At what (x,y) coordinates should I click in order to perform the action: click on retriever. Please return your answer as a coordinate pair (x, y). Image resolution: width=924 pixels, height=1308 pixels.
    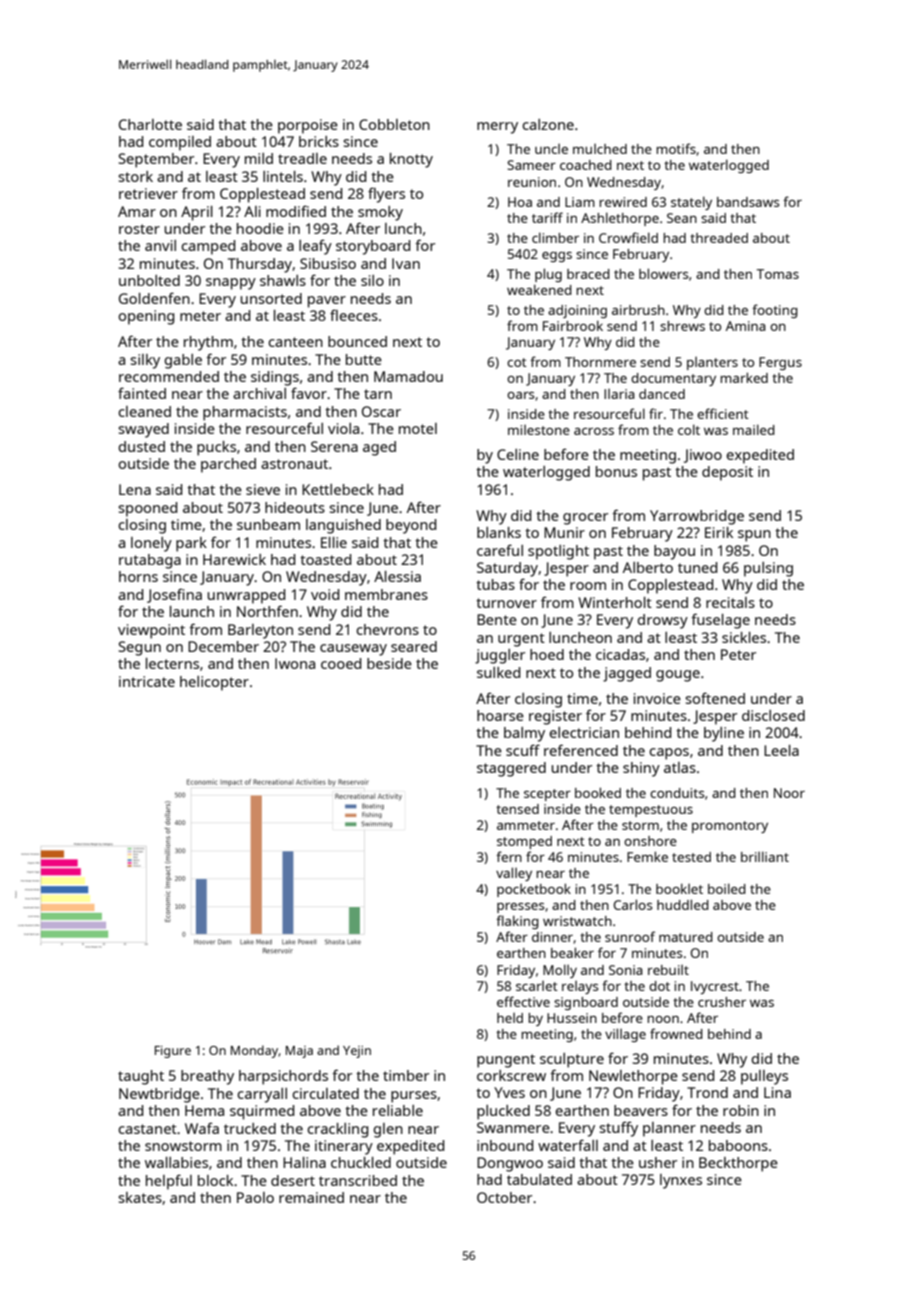
    Looking at the image, I should click on (148, 193).
